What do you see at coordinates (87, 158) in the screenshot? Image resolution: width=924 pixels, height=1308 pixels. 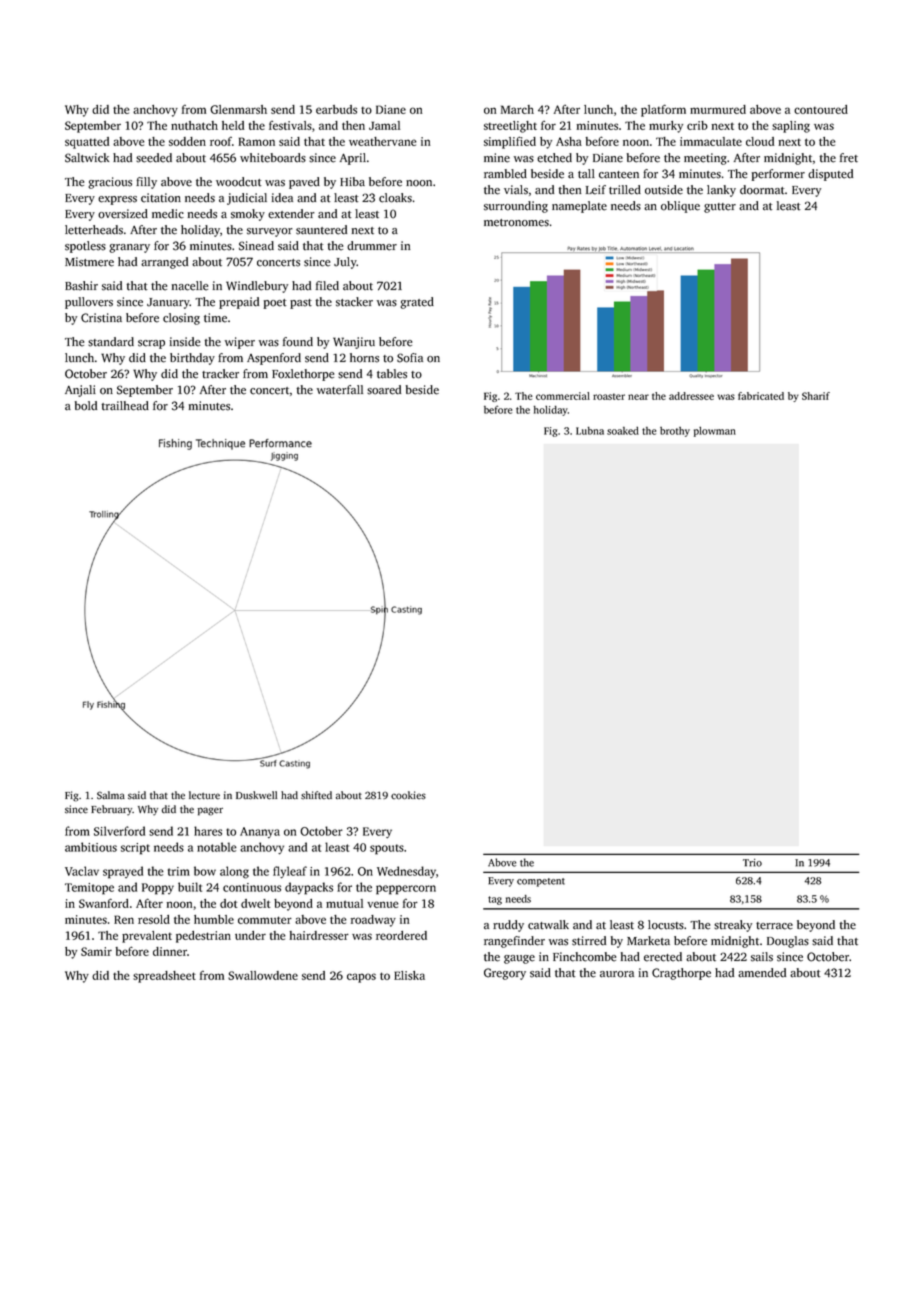 I see `Saltwick` at bounding box center [87, 158].
